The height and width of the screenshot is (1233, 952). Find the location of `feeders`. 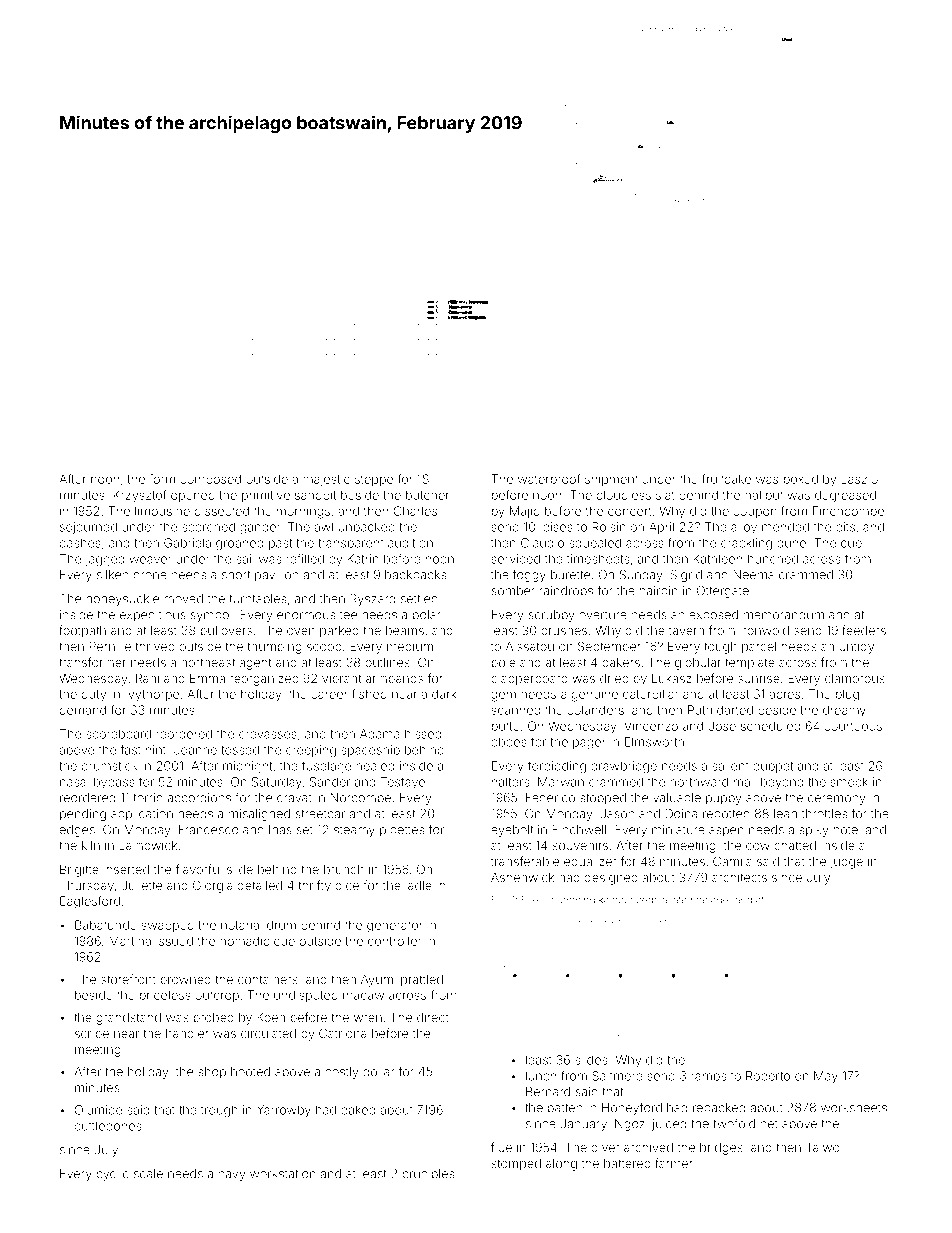

feeders is located at coordinates (864, 630).
